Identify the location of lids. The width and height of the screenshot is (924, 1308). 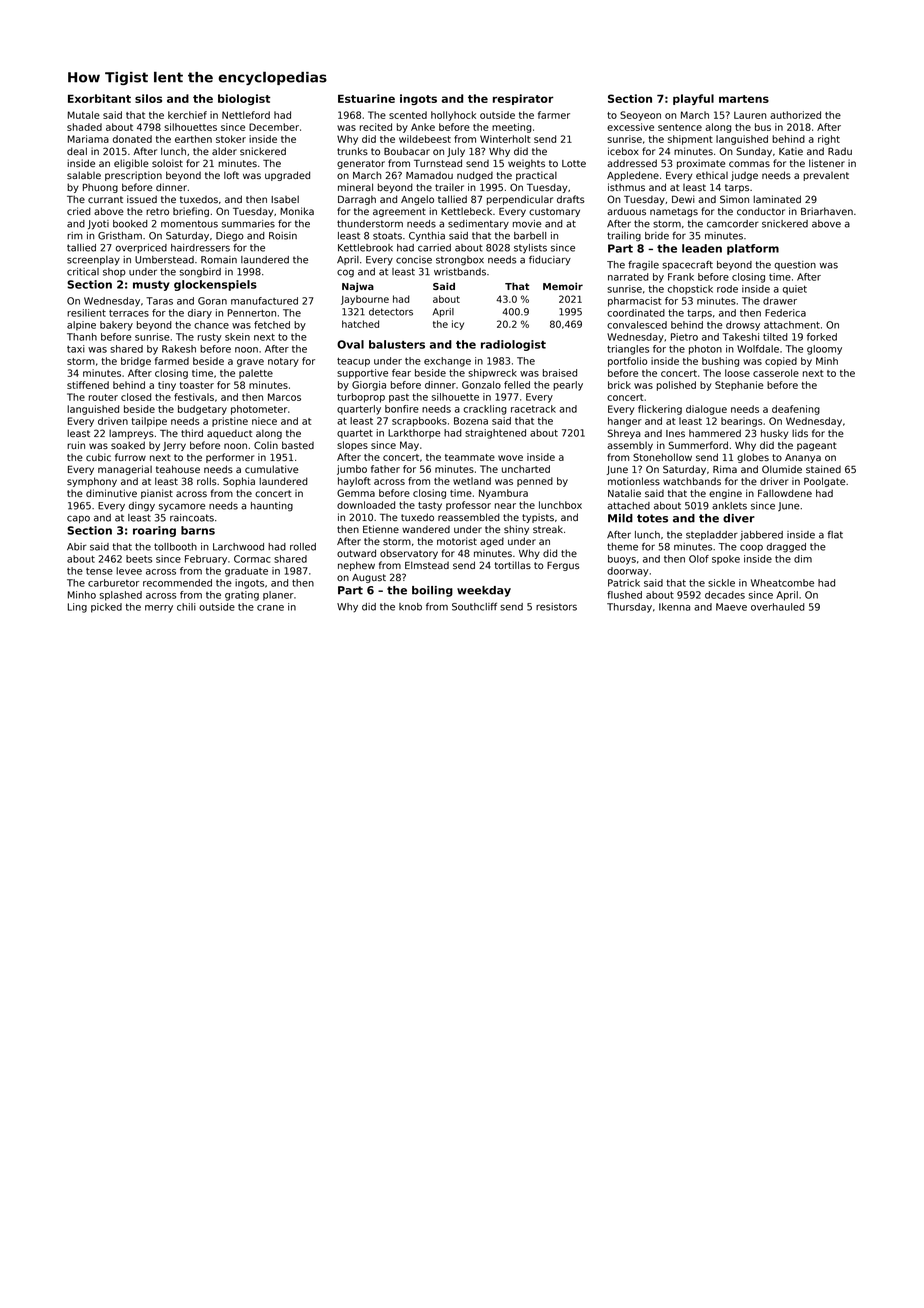
(800, 433).
